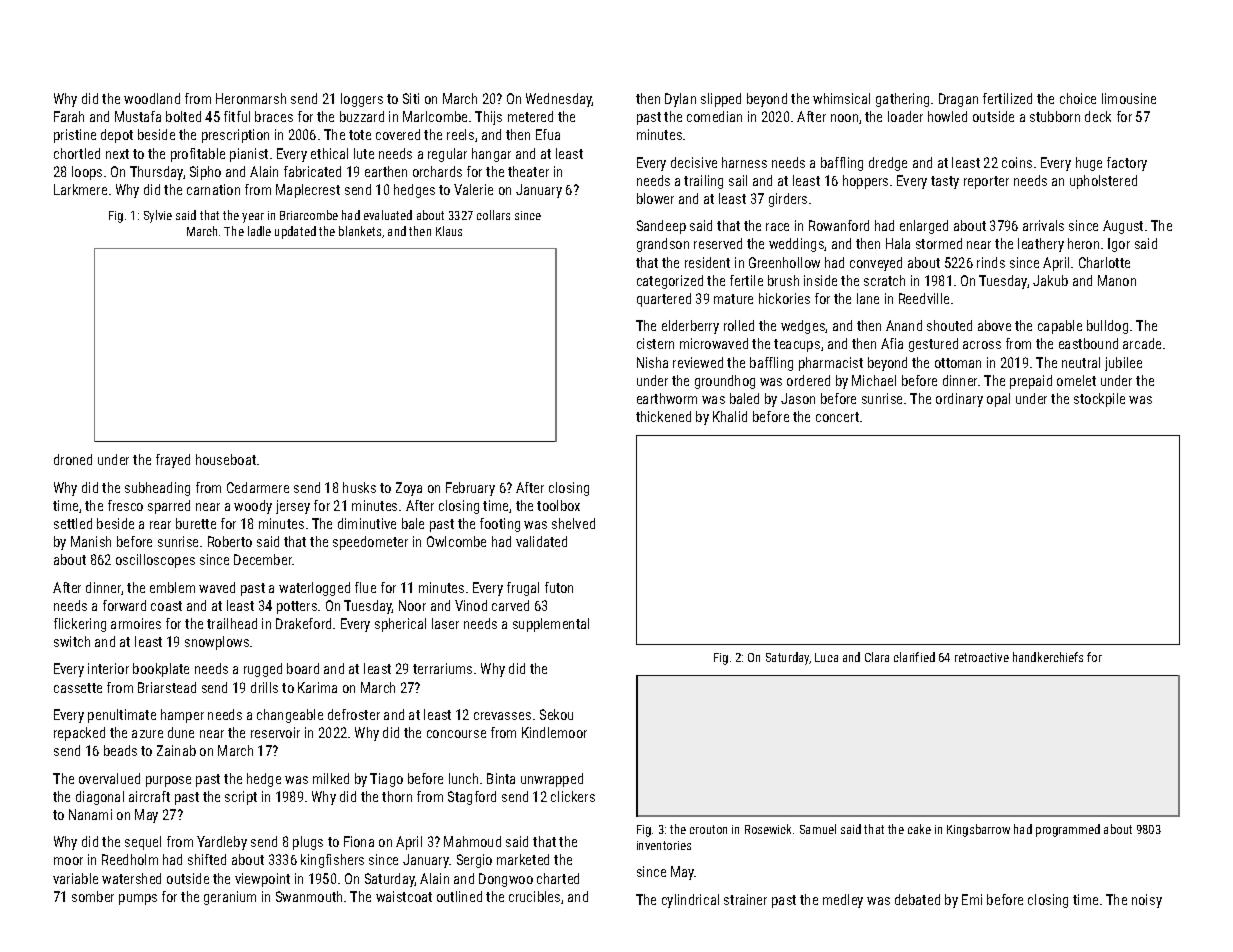 This page has width=1233, height=952. What do you see at coordinates (663, 416) in the page?
I see `thickened` at bounding box center [663, 416].
